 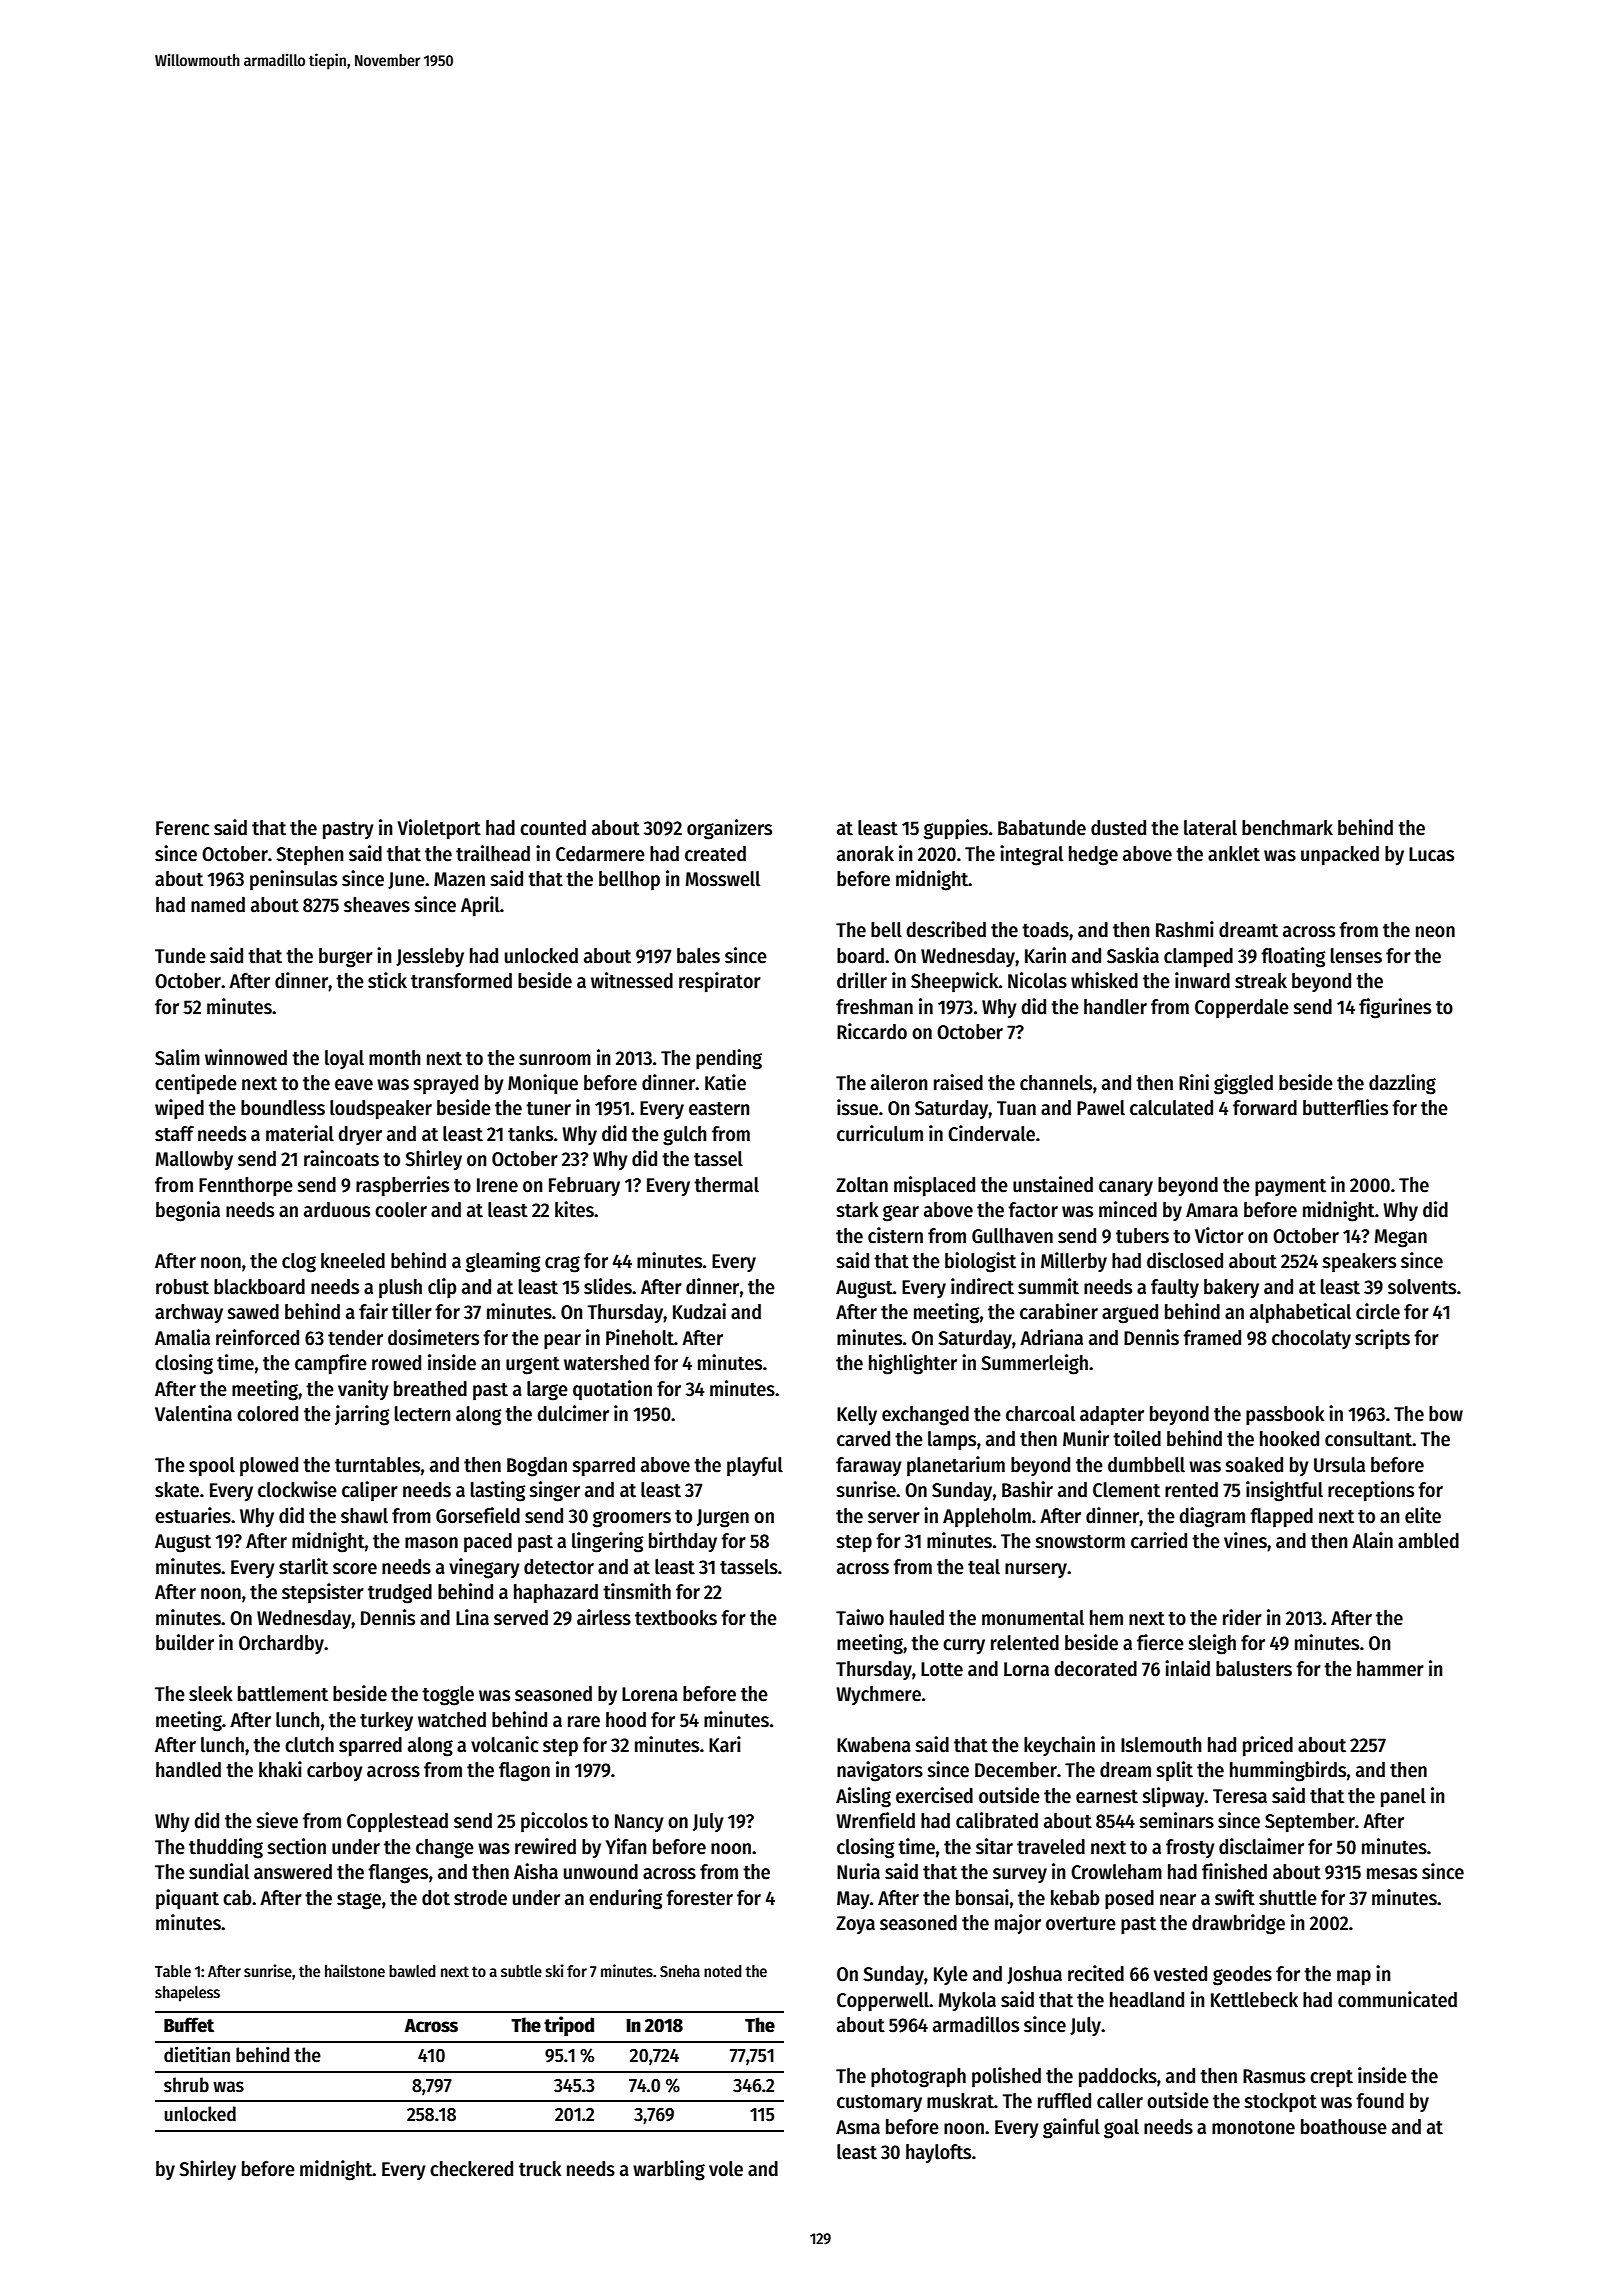 I want to click on carved, so click(x=863, y=1439).
